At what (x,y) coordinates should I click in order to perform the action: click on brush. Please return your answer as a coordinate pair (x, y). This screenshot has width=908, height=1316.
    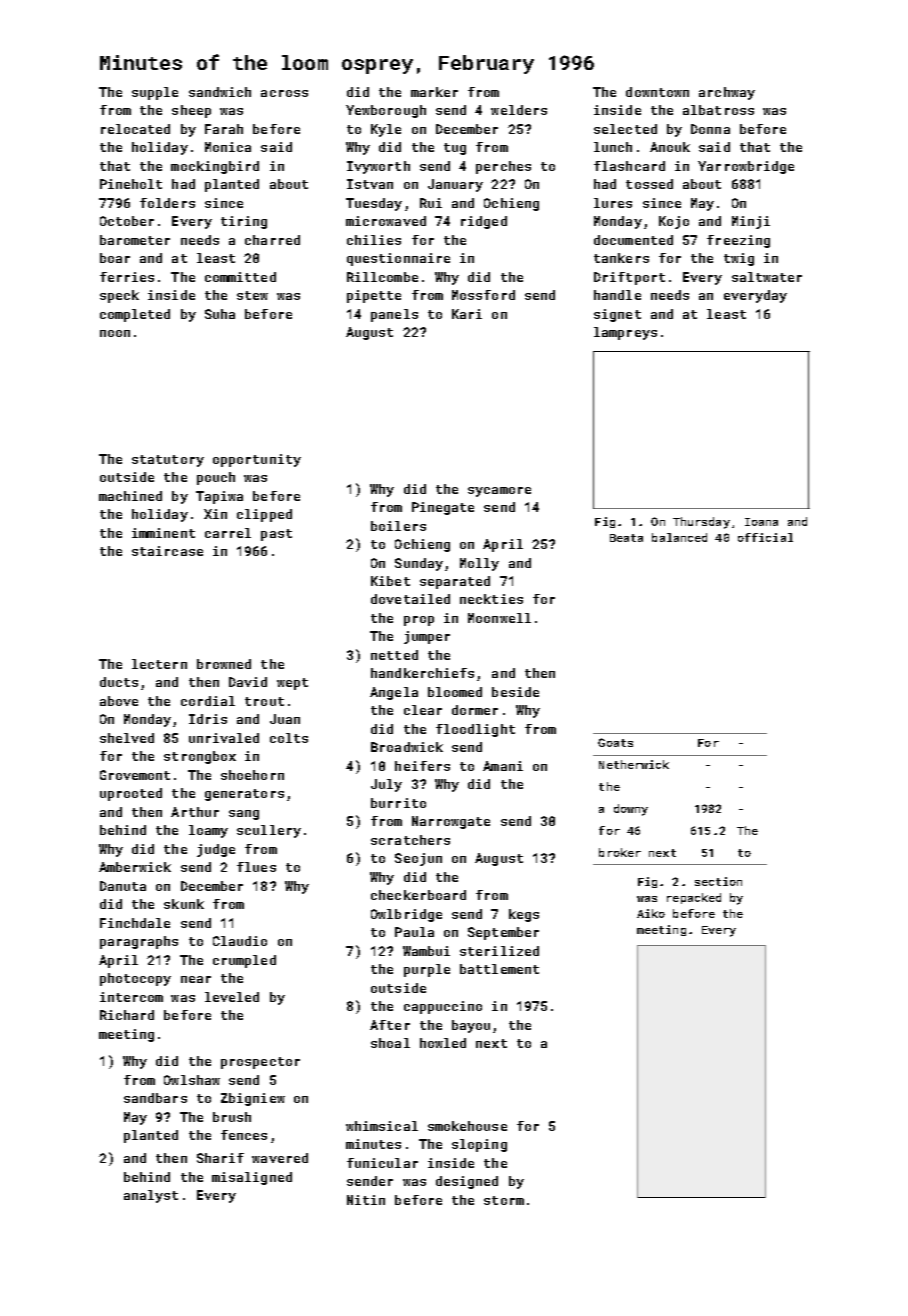
    Looking at the image, I should click on (232, 1117).
